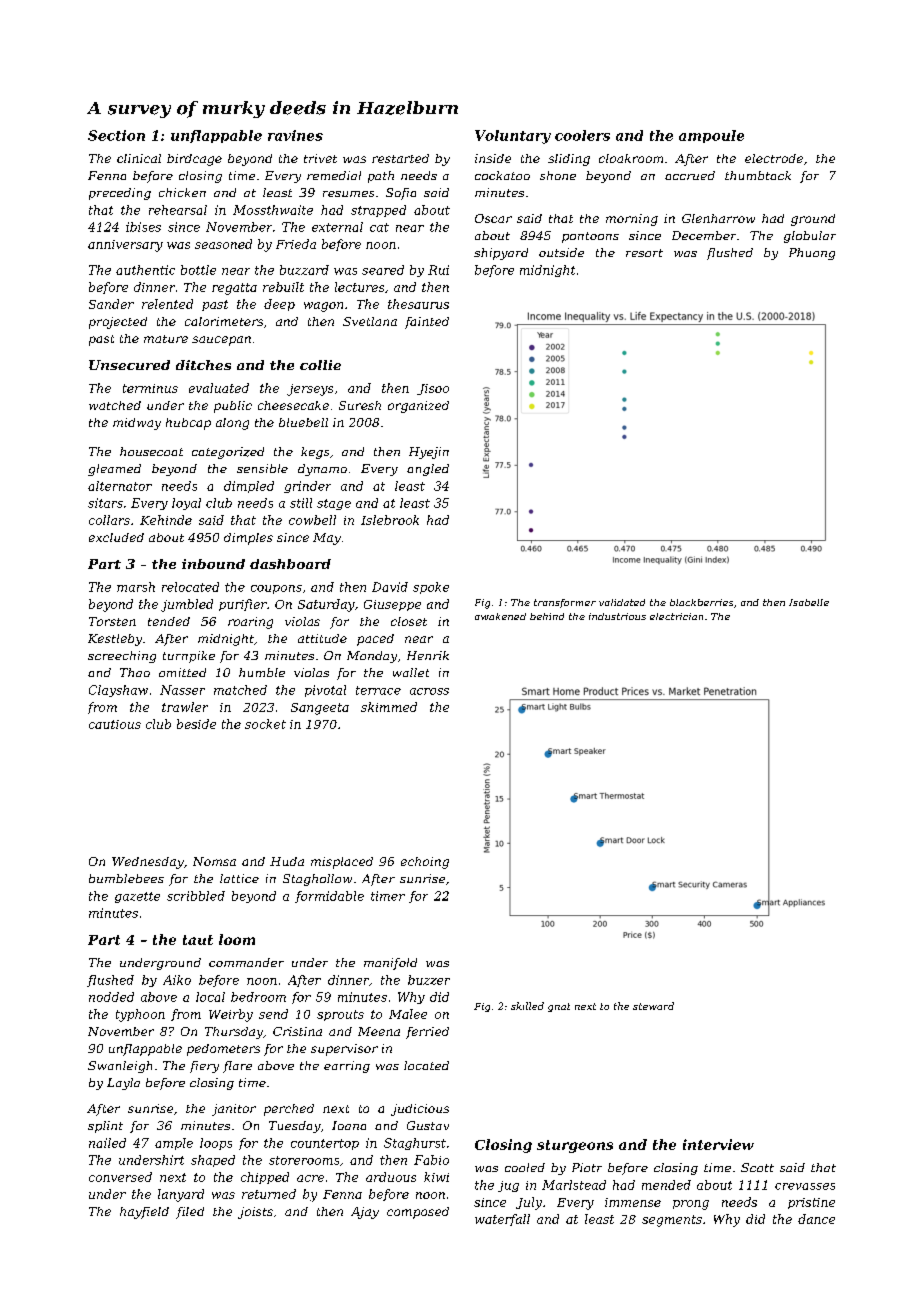  Describe the element at coordinates (816, 1219) in the screenshot. I see `dance` at that location.
